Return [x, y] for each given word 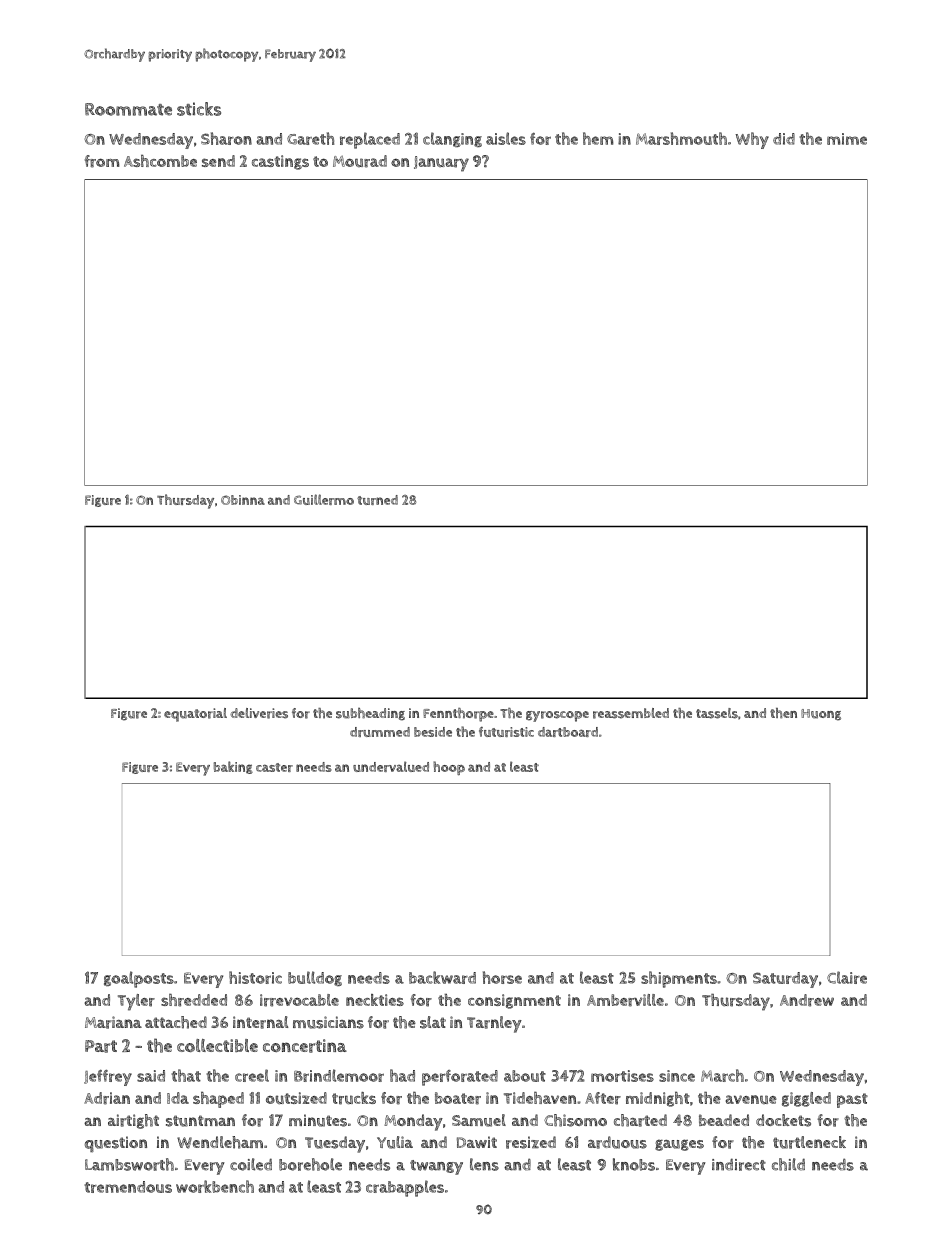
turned [377, 500]
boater [458, 1098]
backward [442, 977]
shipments [679, 979]
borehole [310, 1164]
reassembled [631, 713]
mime [847, 139]
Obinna [243, 500]
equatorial [195, 715]
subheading [370, 714]
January [441, 164]
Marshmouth [681, 138]
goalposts [139, 979]
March [722, 1075]
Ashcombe [160, 161]
